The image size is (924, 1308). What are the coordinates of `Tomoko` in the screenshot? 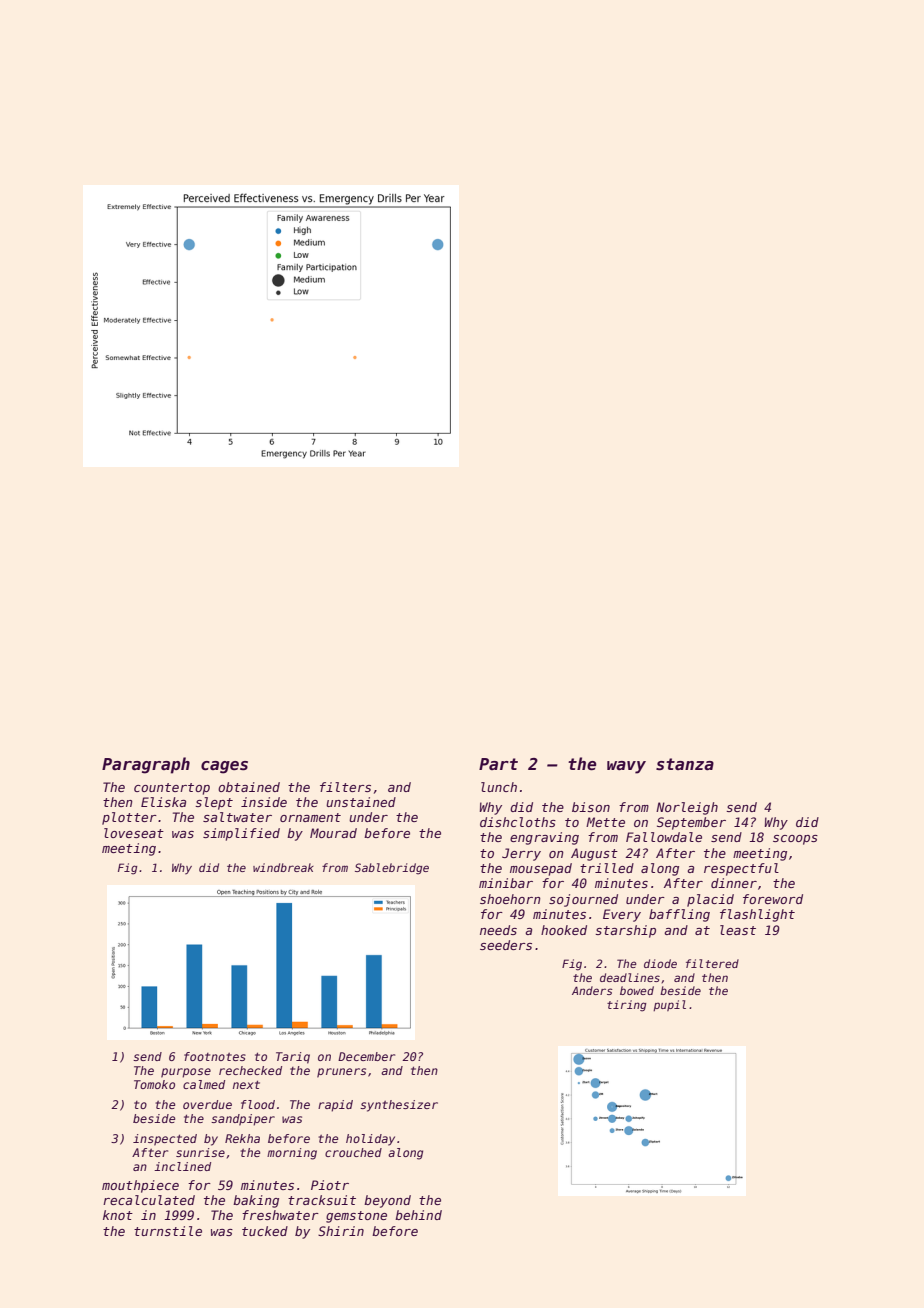 It's located at (154, 1084).
